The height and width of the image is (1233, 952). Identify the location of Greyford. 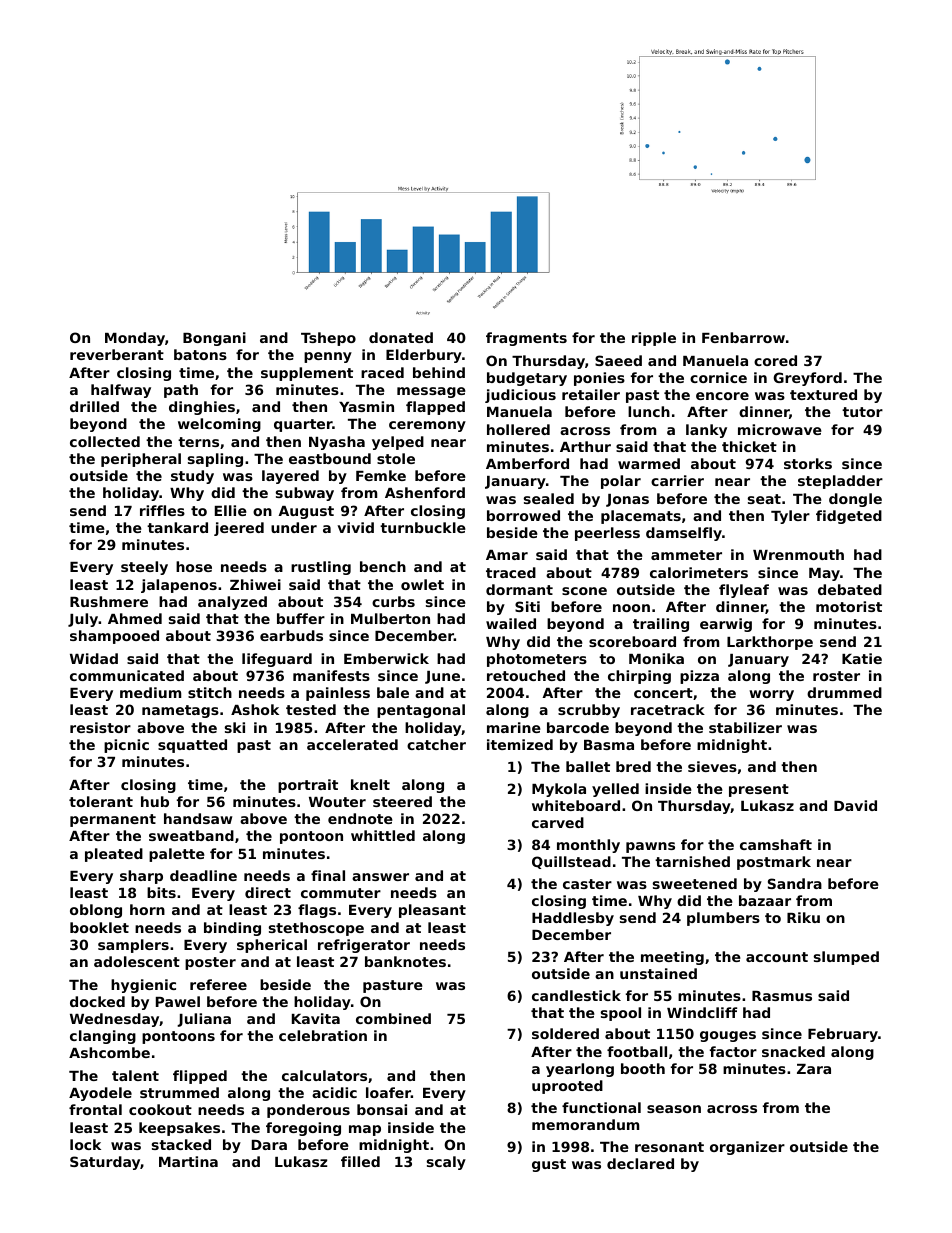
(807, 379).
